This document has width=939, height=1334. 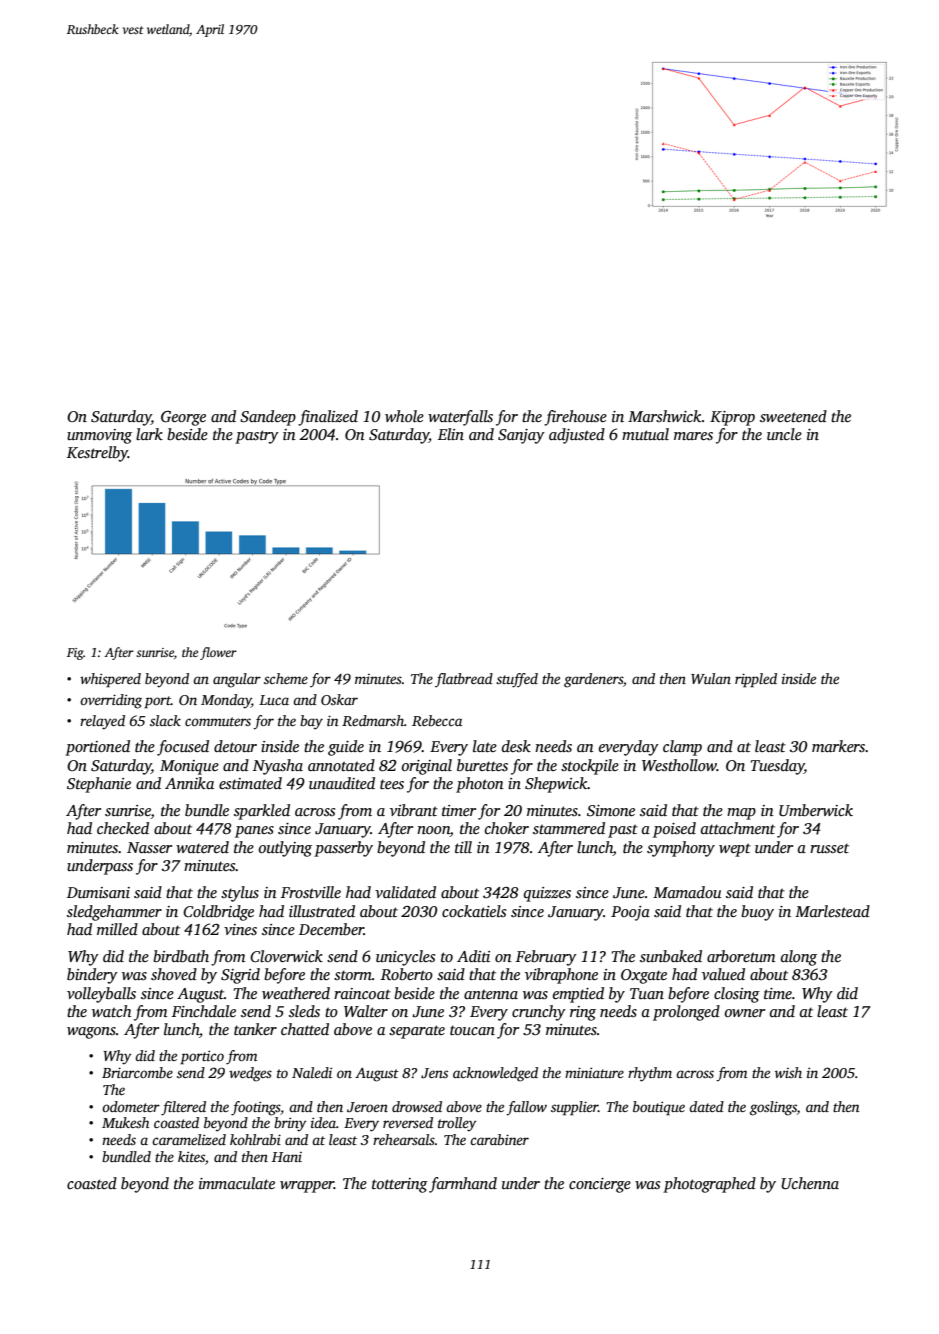 I want to click on rippled, so click(x=756, y=680).
